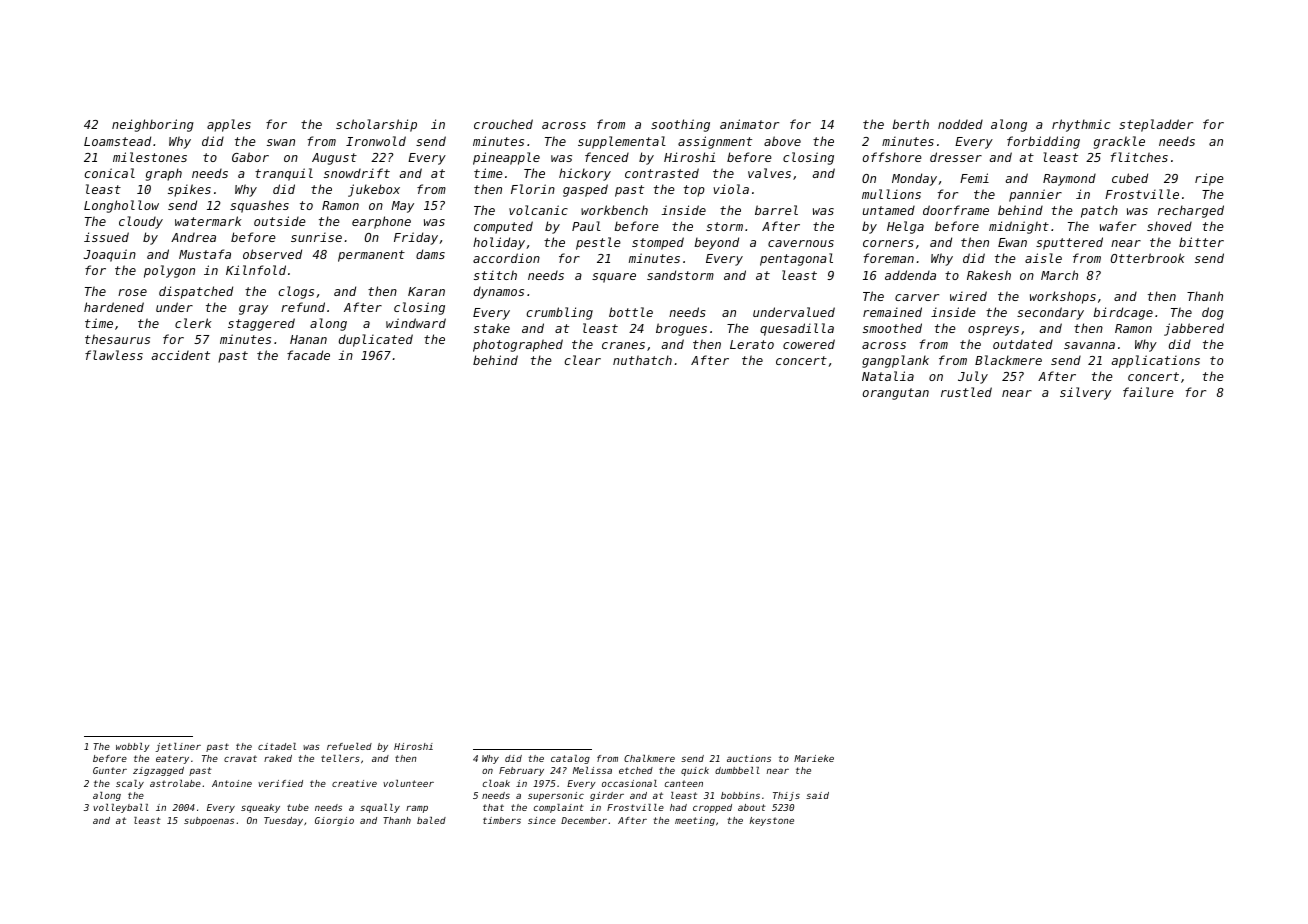 The height and width of the screenshot is (924, 1308). Describe the element at coordinates (582, 360) in the screenshot. I see `clear` at that location.
